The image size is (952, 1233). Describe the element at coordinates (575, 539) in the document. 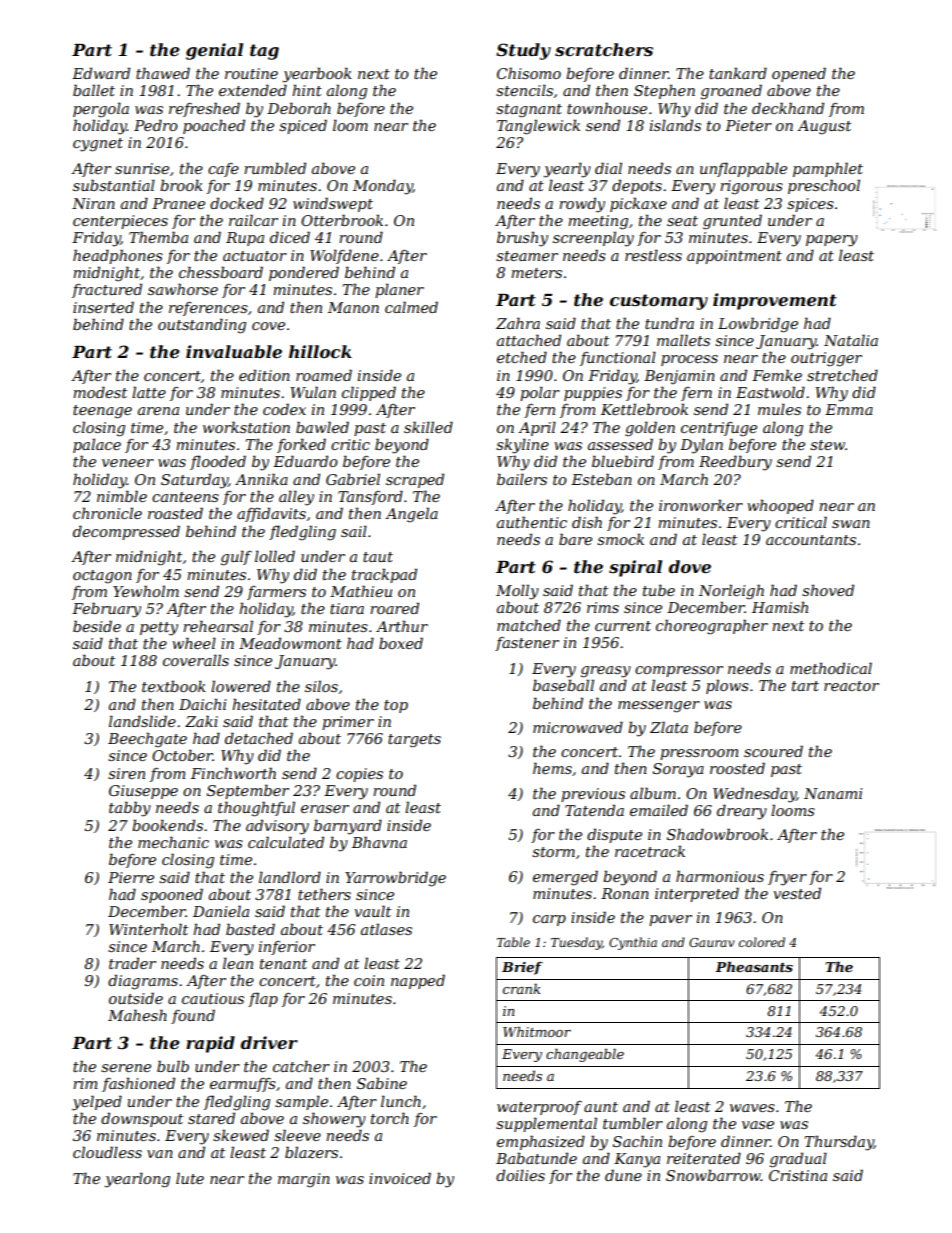

I see `bare` at that location.
